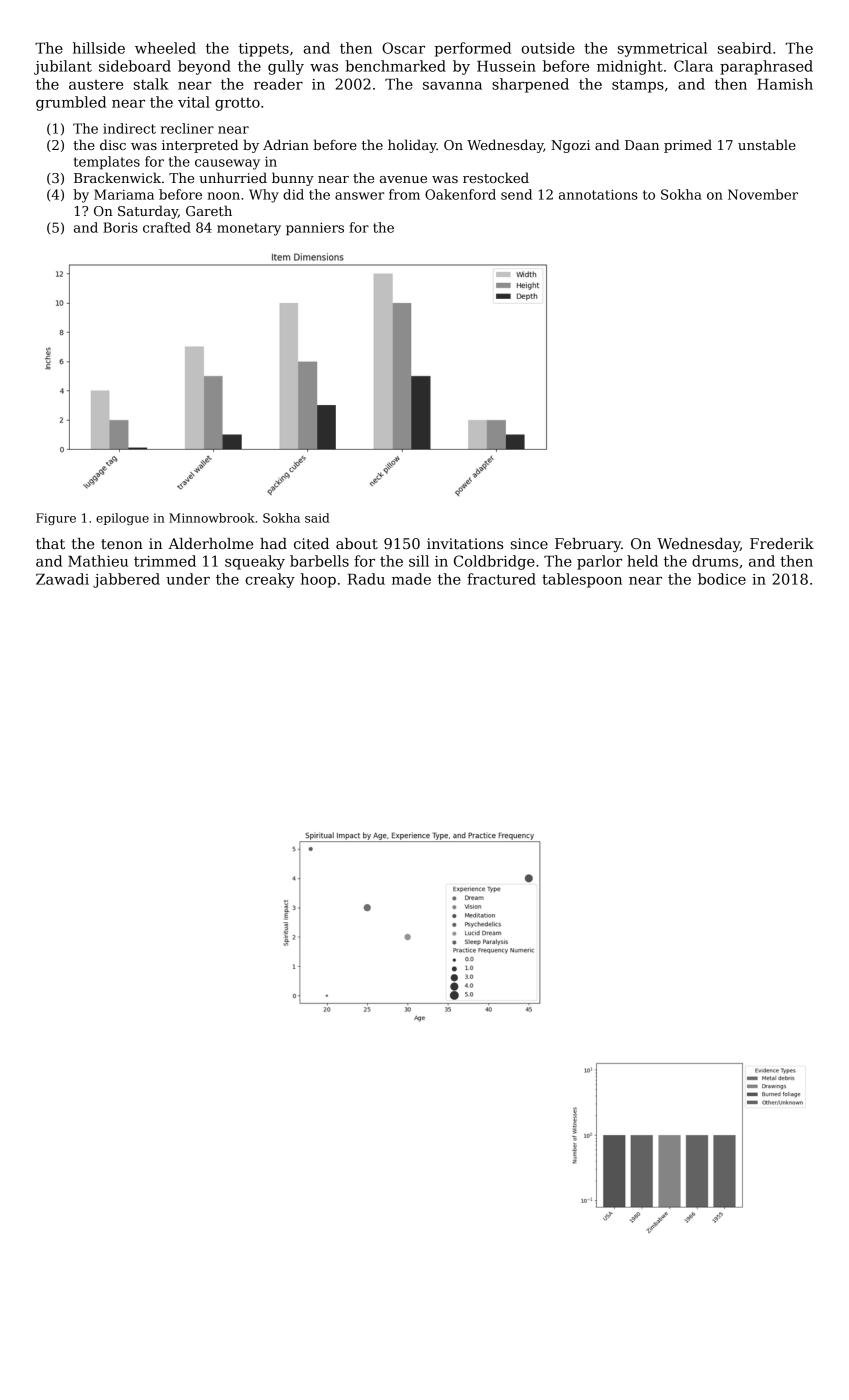 This image has width=849, height=1400. Describe the element at coordinates (167, 227) in the image. I see `crafted` at that location.
